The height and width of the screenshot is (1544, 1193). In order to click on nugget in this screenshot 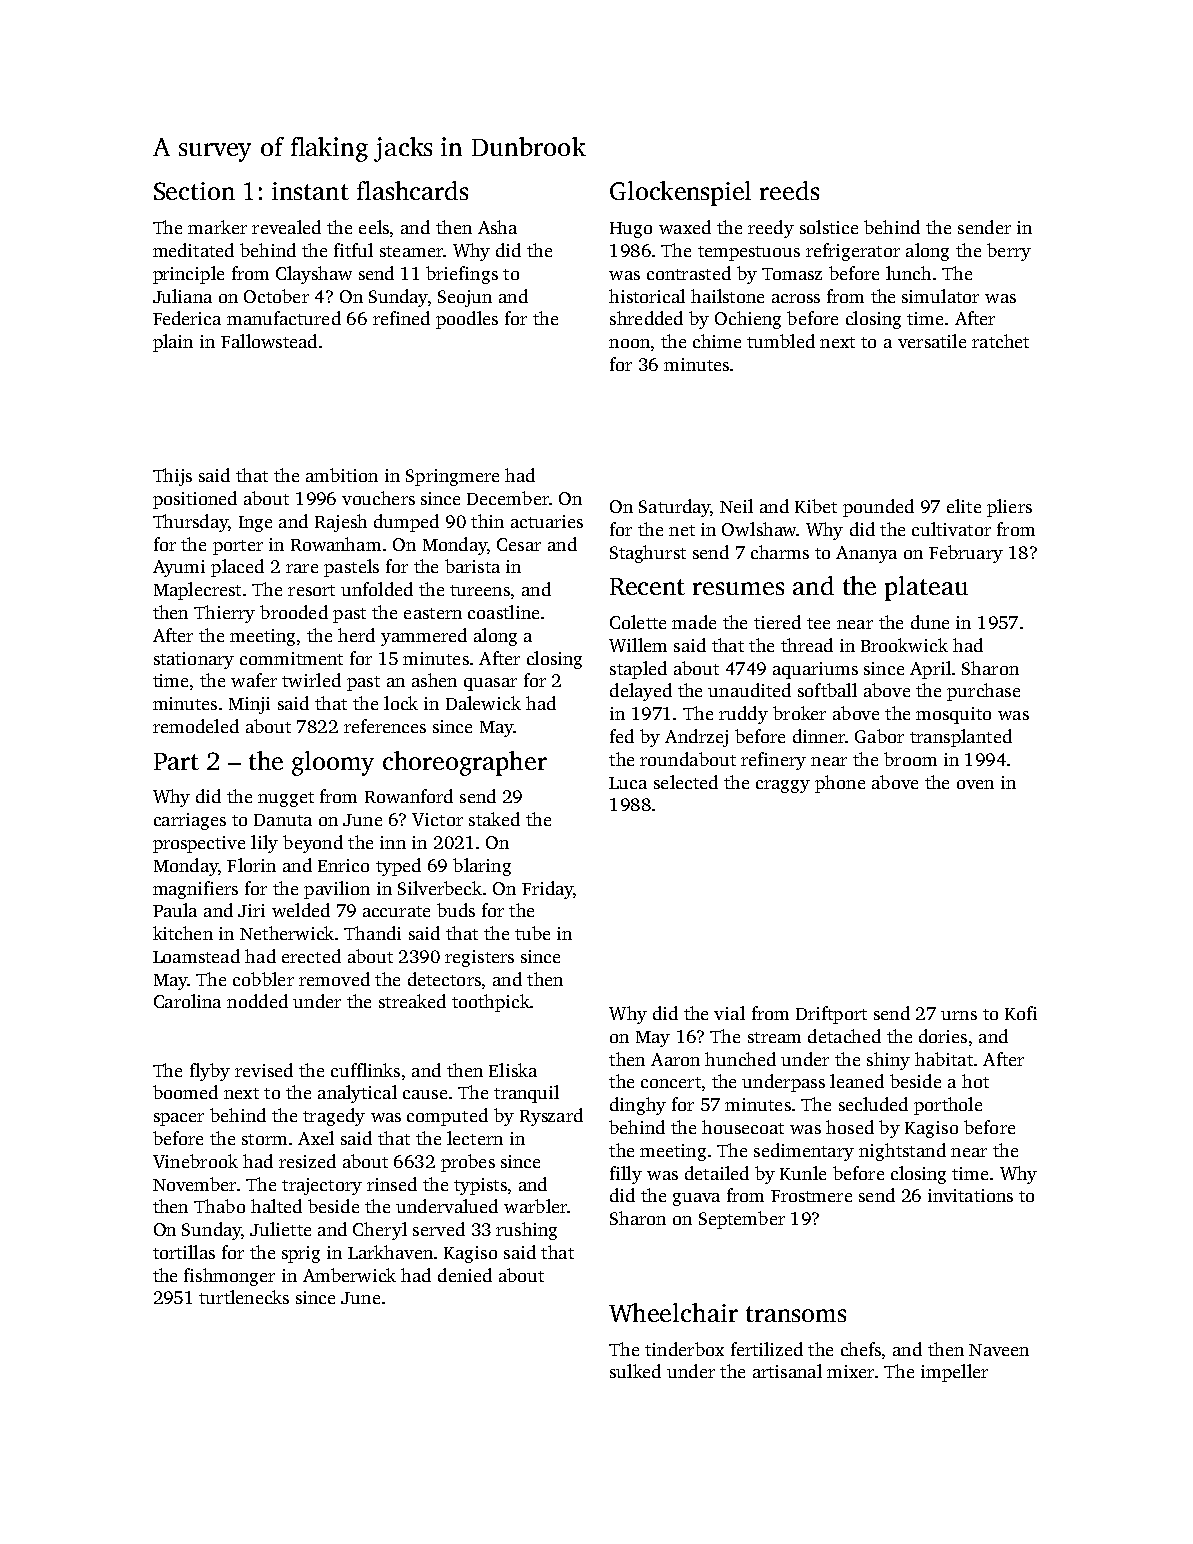, I will do `click(286, 799)`.
